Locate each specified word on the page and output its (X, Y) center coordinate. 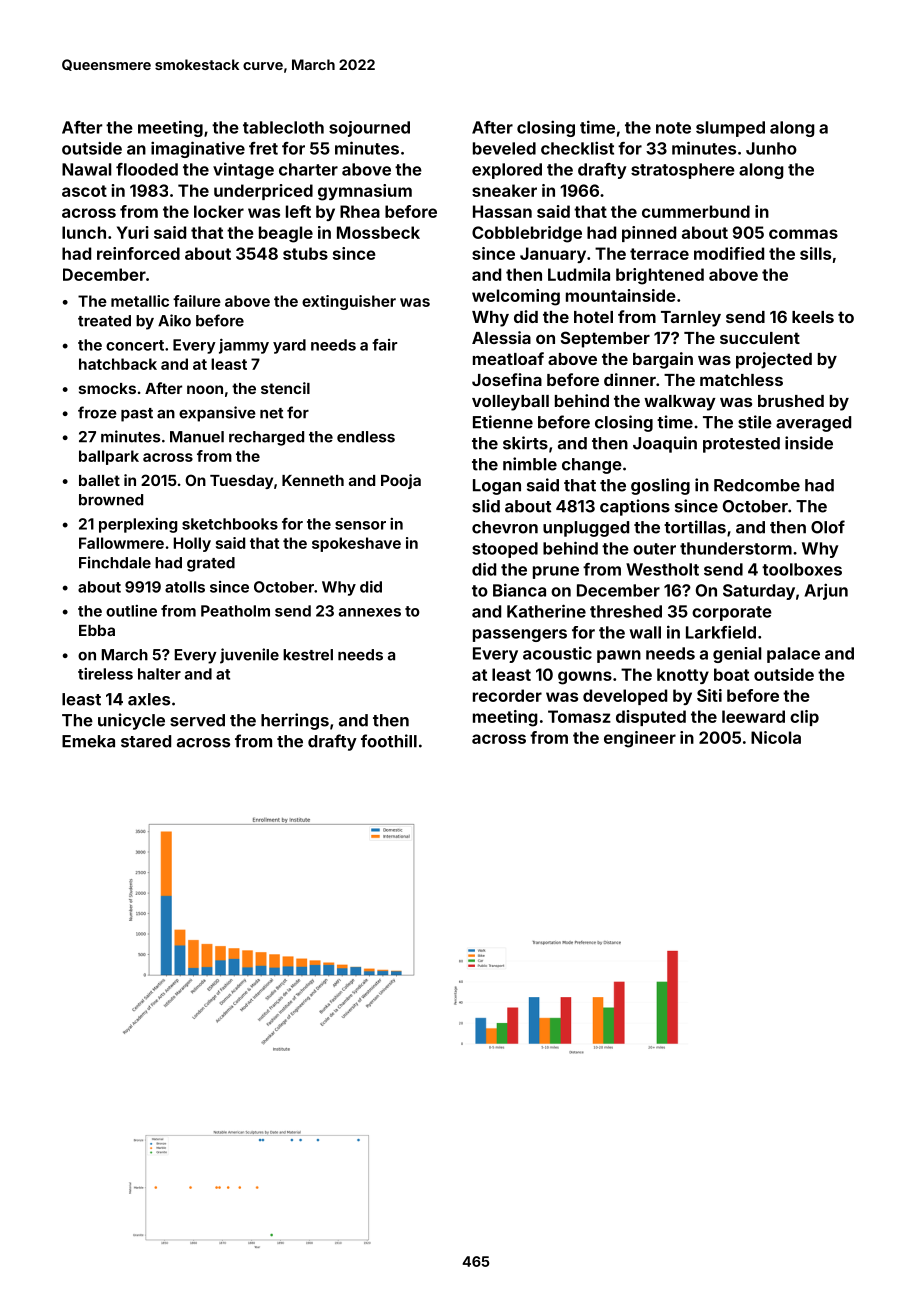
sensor (360, 525)
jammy (244, 346)
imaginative (198, 149)
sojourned (369, 129)
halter (159, 674)
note (673, 128)
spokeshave (356, 544)
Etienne (503, 422)
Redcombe (757, 485)
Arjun (826, 591)
